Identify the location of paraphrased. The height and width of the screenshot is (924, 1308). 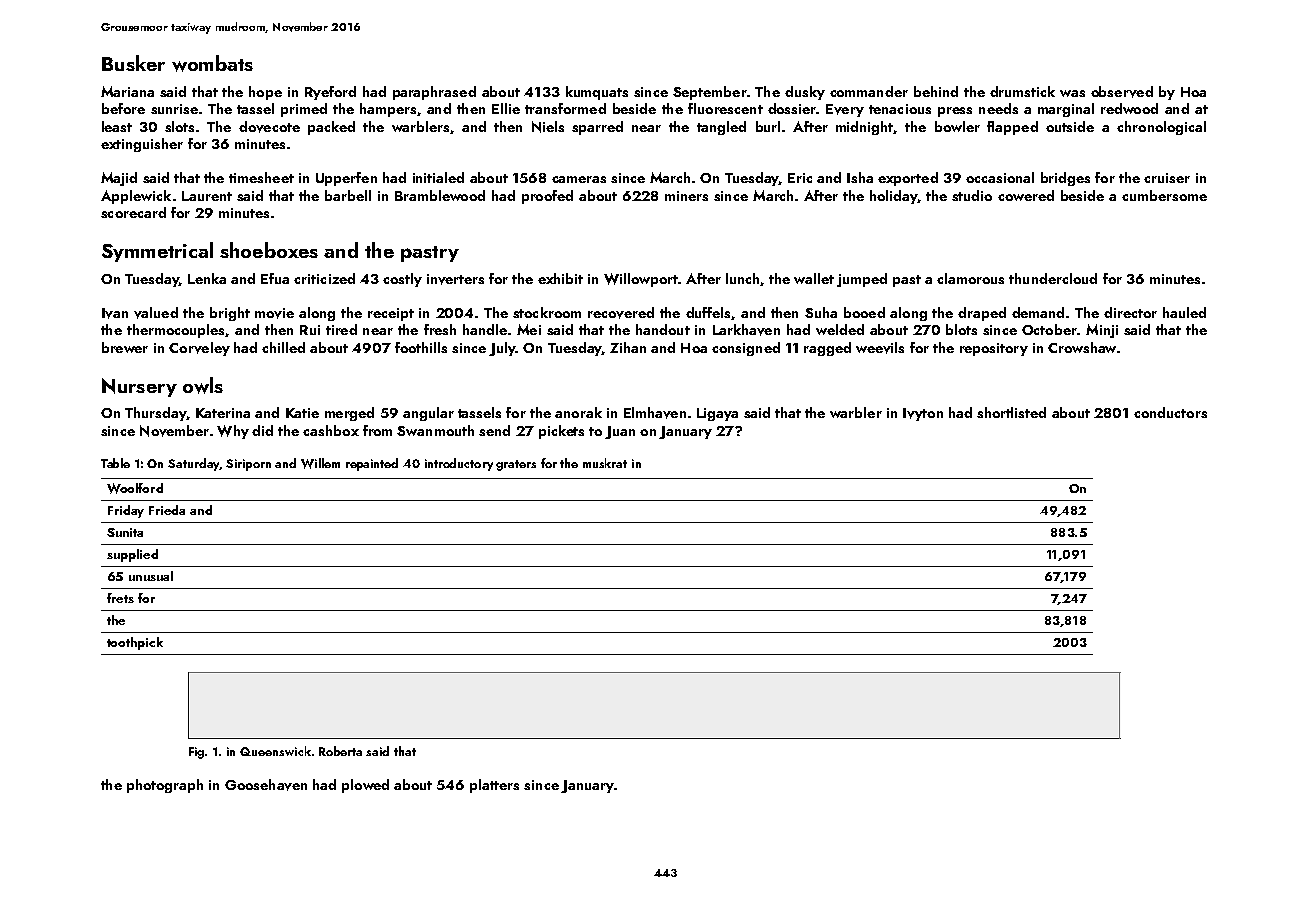
(434, 93).
